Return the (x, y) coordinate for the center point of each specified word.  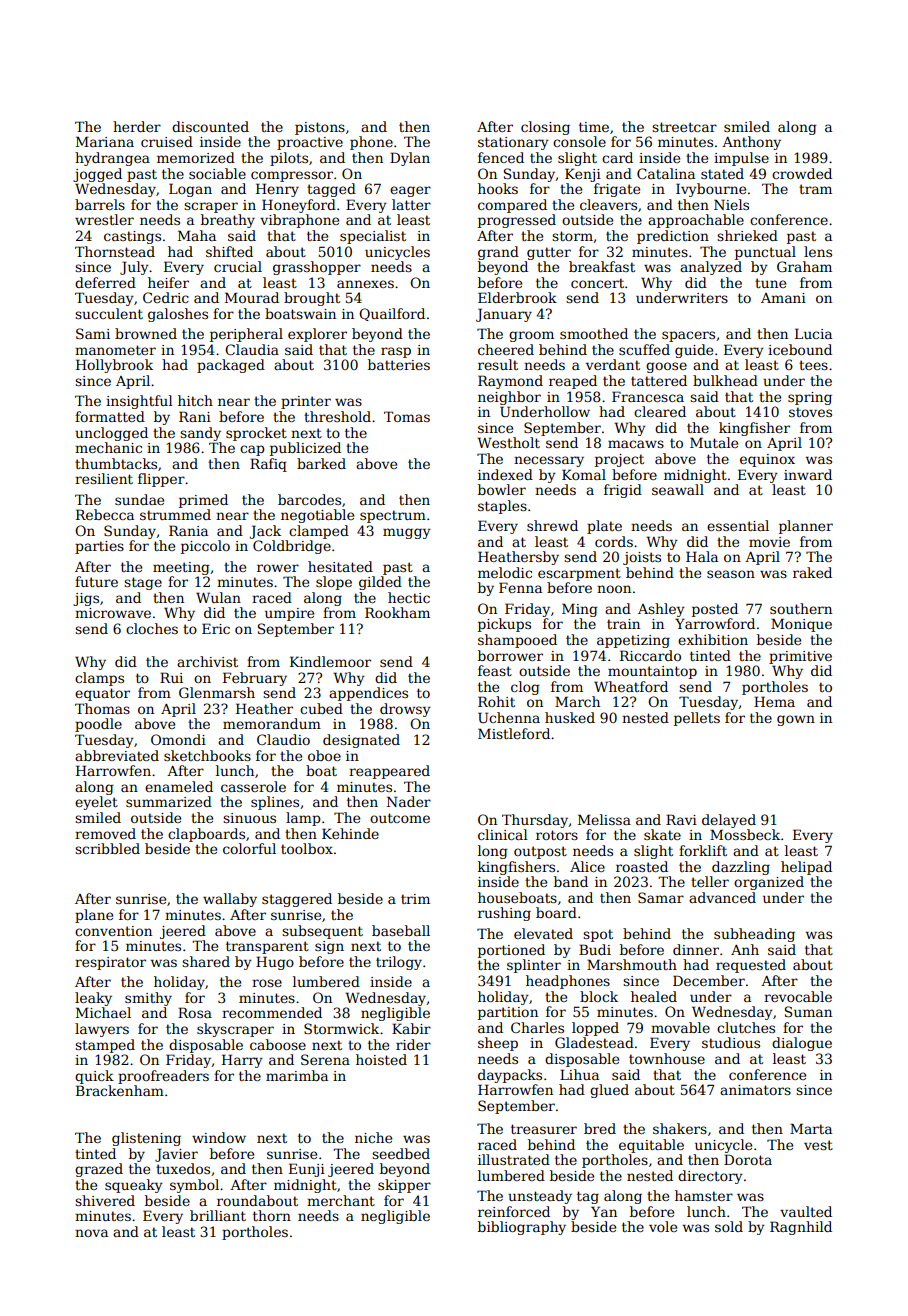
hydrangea (112, 159)
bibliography (522, 1228)
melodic (505, 572)
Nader (409, 801)
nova (91, 1233)
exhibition (713, 639)
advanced (722, 897)
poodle (98, 725)
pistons (320, 128)
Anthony (751, 143)
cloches (152, 628)
